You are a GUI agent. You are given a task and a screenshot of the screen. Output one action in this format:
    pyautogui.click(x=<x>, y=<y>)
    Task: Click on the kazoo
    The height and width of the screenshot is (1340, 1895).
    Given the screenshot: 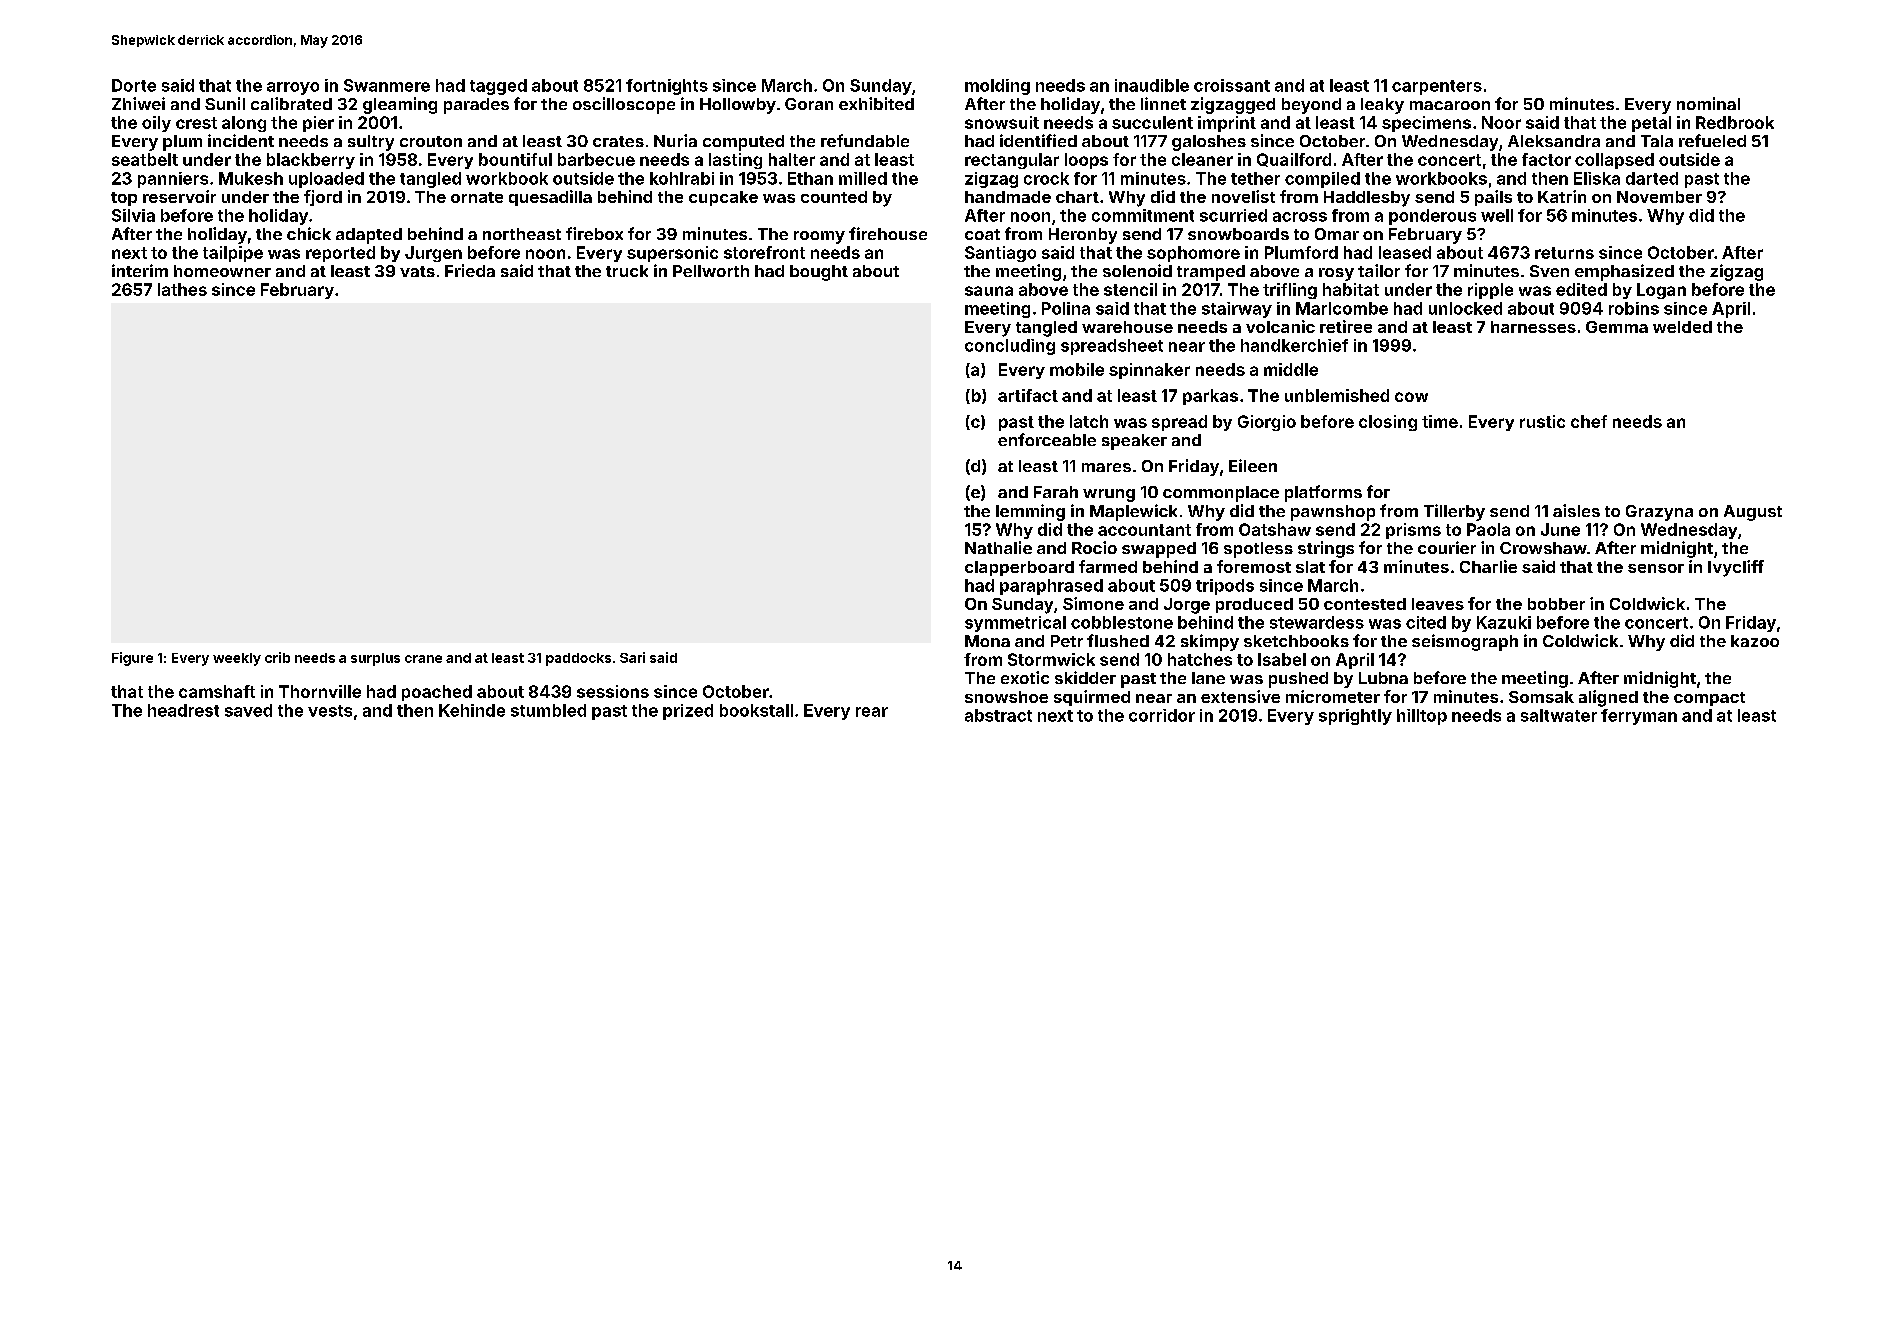 What is the action you would take?
    pyautogui.click(x=1755, y=641)
